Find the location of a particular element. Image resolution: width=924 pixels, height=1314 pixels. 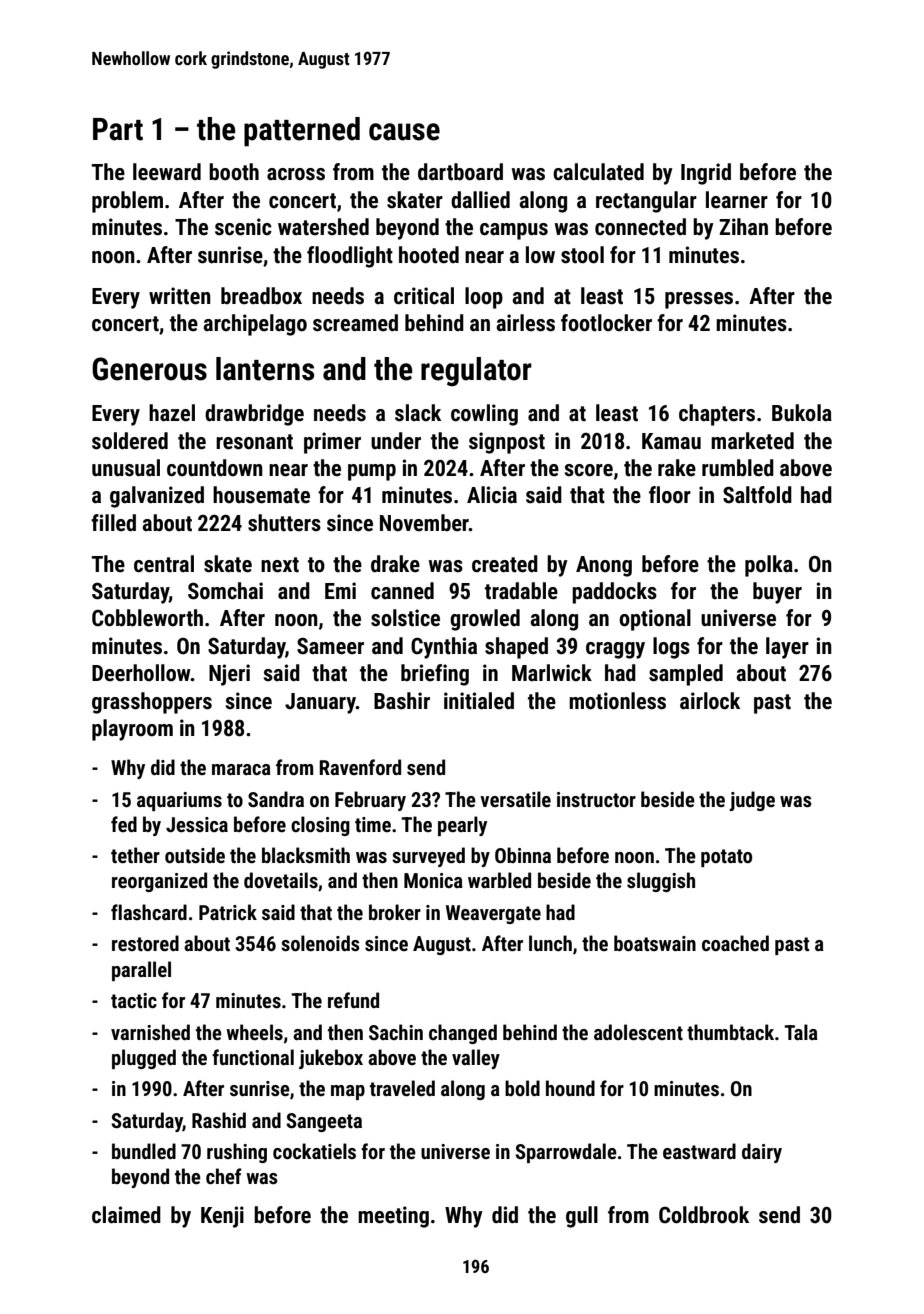

adolescent is located at coordinates (638, 1032).
